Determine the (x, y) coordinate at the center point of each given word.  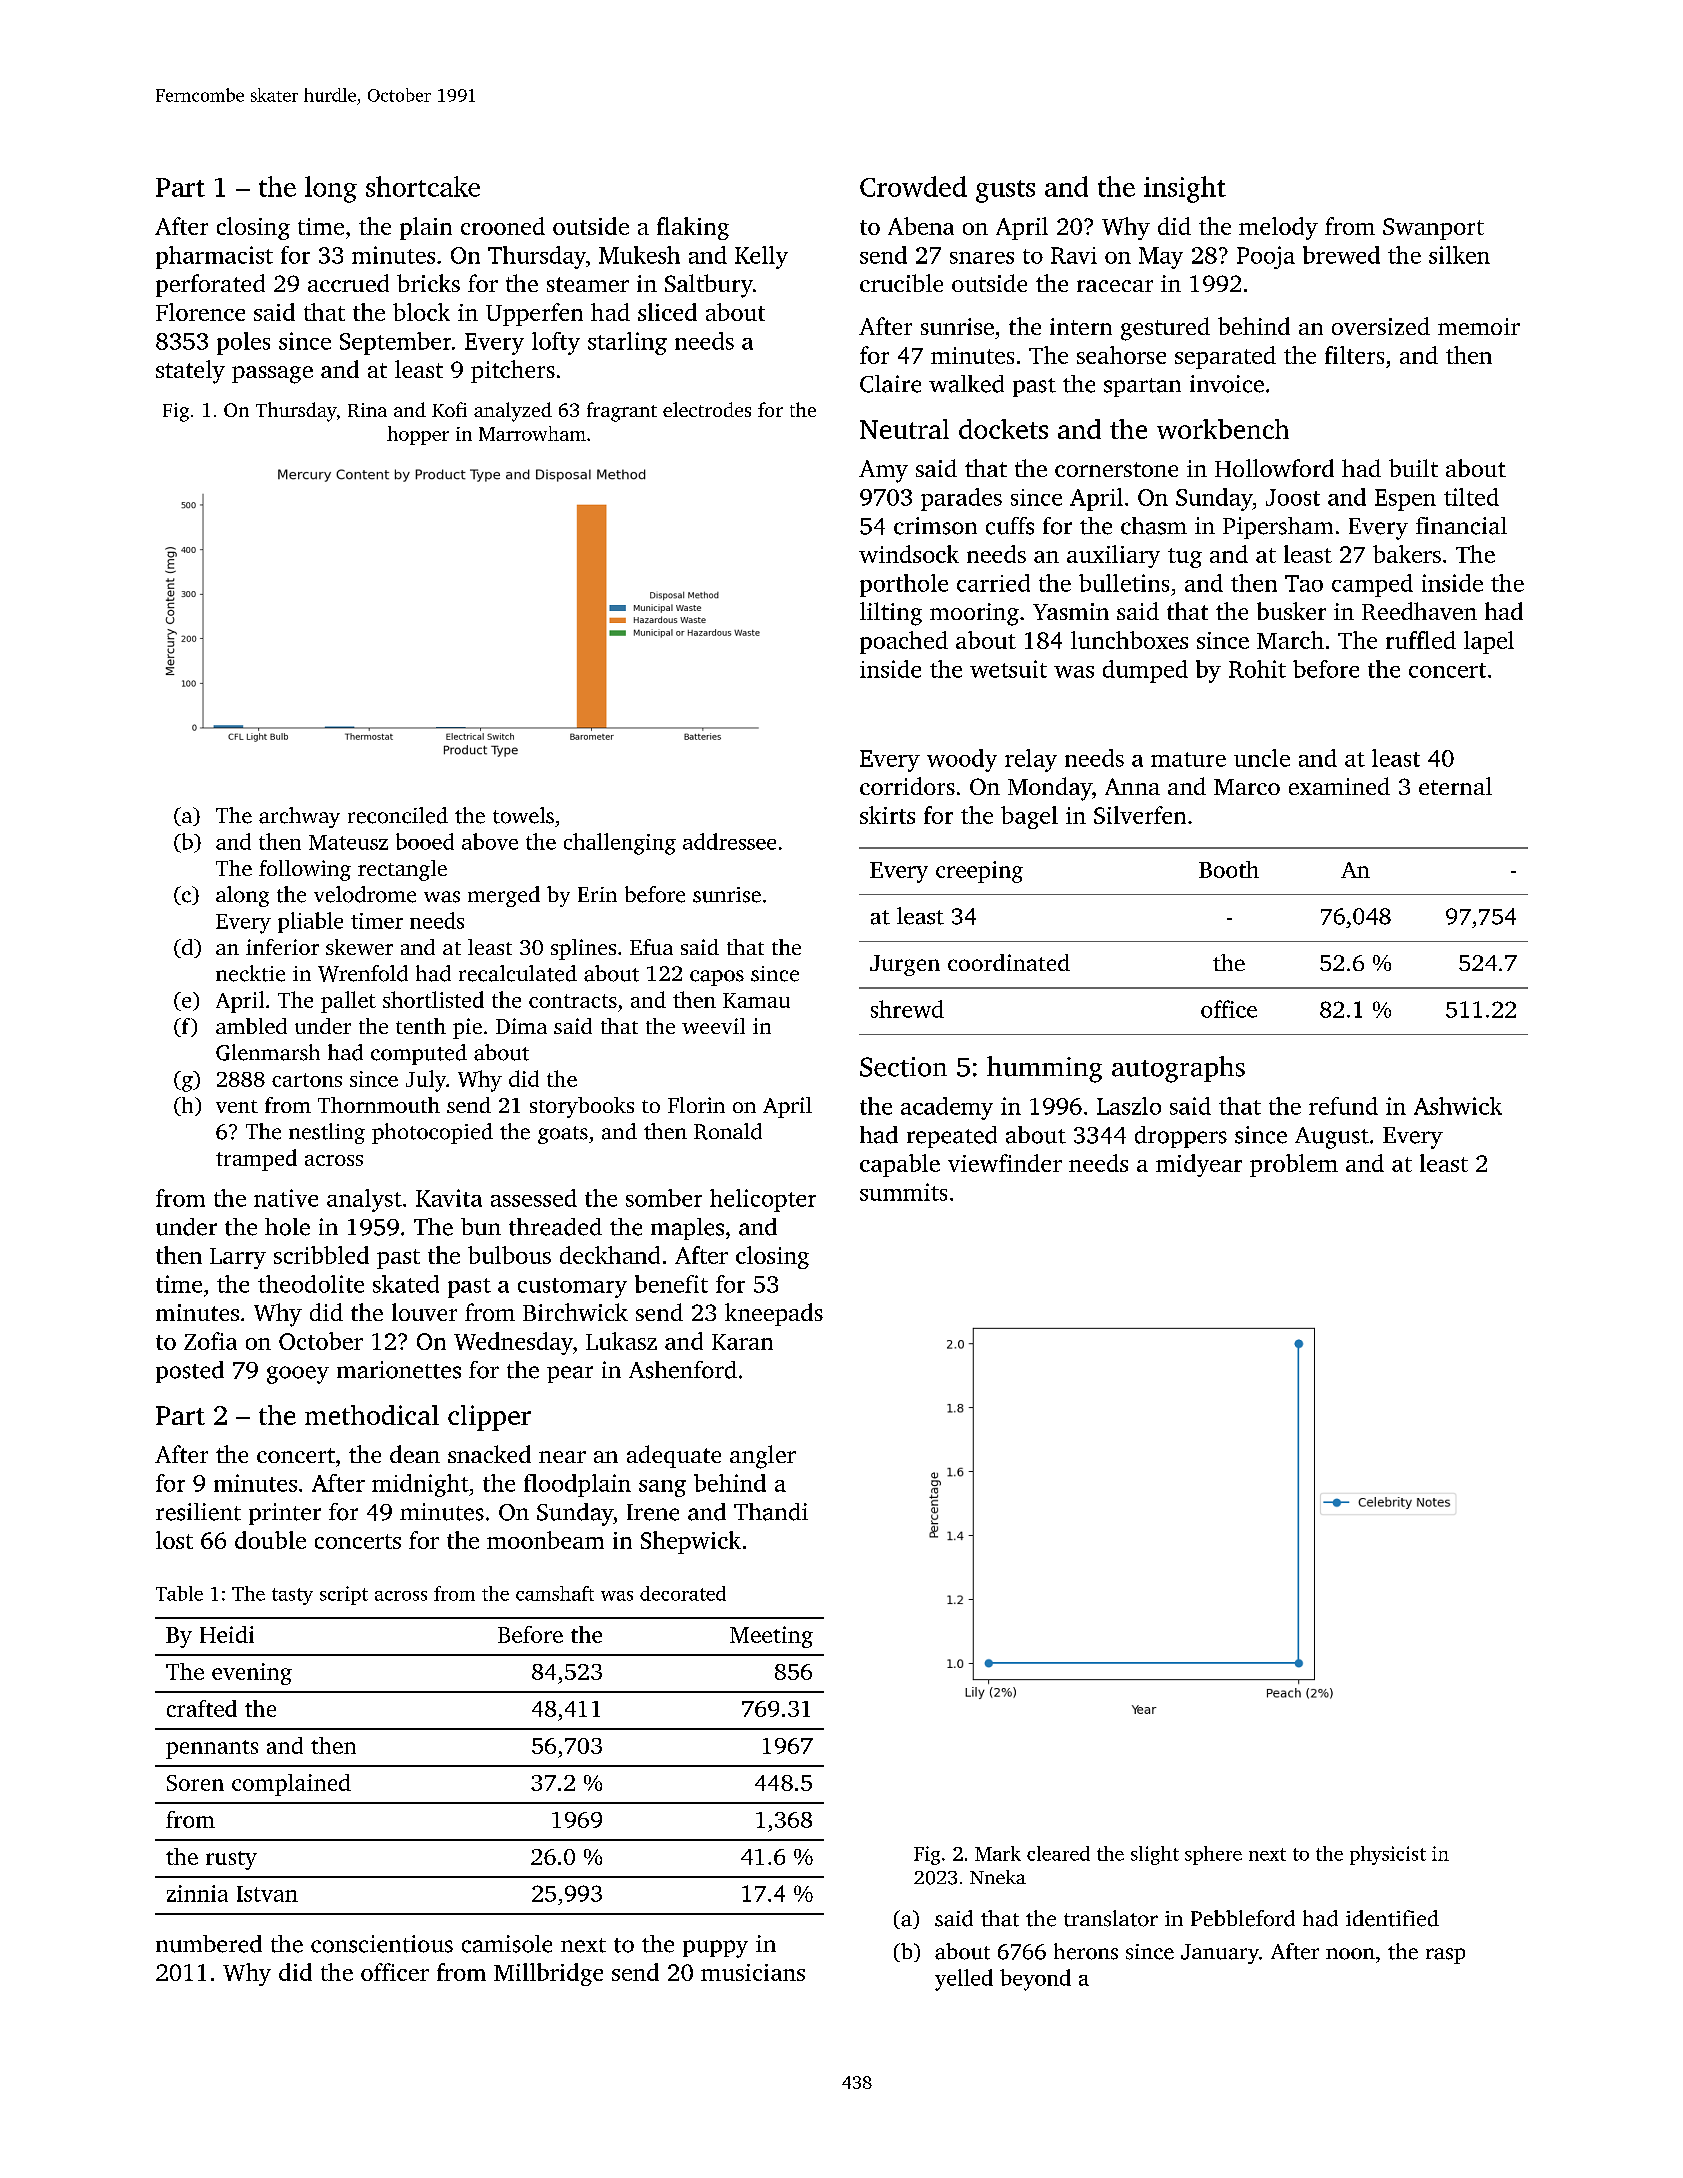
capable (900, 1165)
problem (1294, 1165)
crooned (503, 226)
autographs (1178, 1069)
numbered (209, 1944)
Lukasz (621, 1341)
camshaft (555, 1593)
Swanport (1433, 229)
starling (627, 343)
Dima (521, 1026)
